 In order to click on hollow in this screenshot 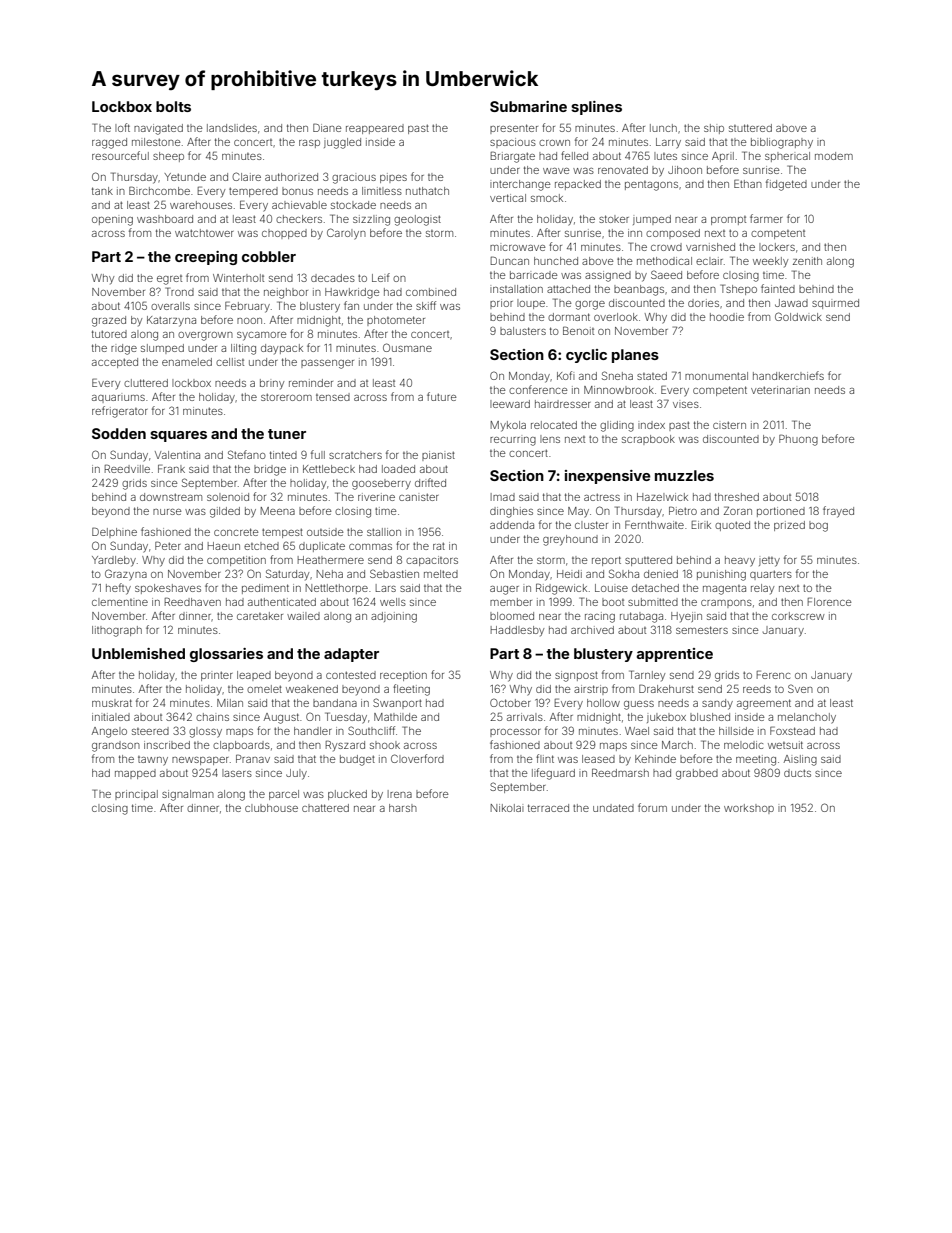, I will do `click(603, 703)`.
